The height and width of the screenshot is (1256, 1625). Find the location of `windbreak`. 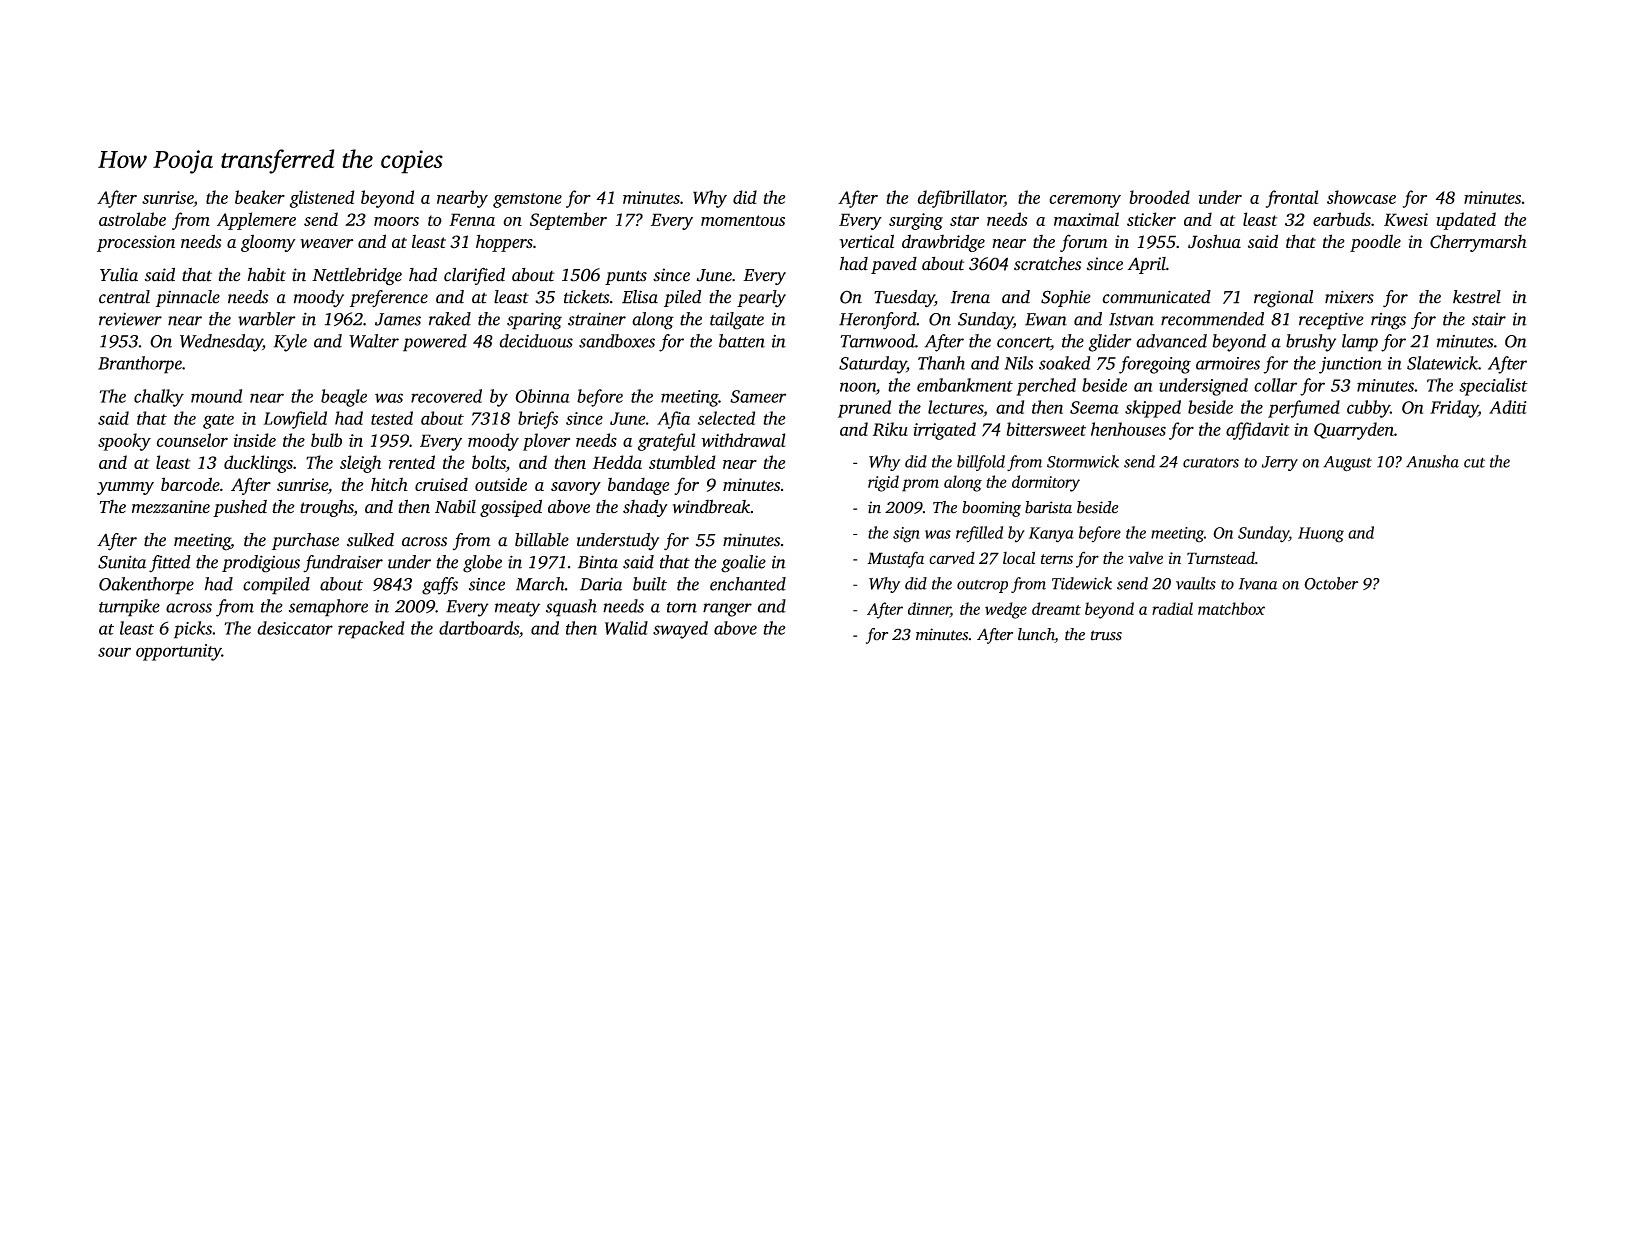

windbreak is located at coordinates (711, 506).
